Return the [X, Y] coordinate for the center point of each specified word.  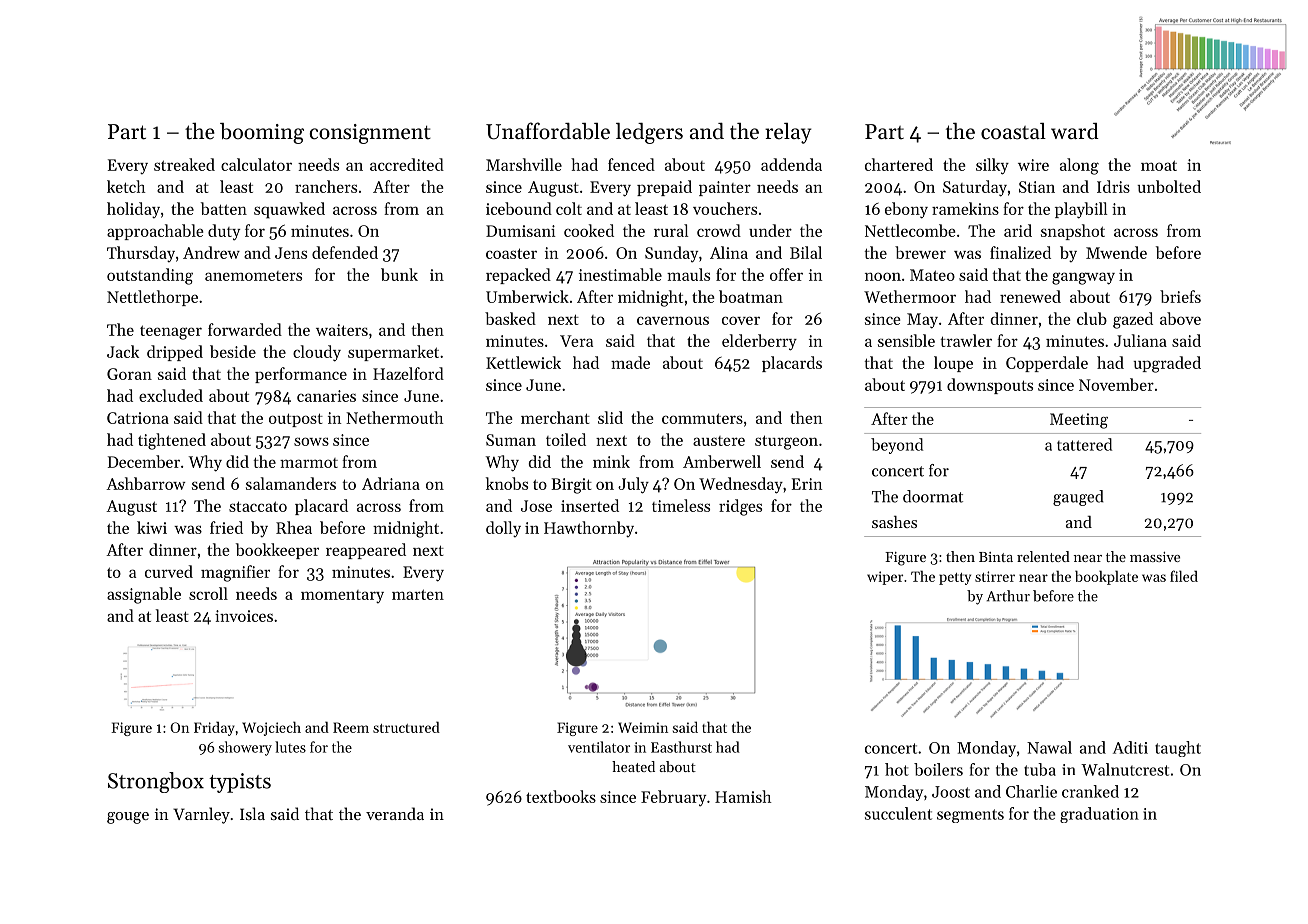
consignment [370, 134]
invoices [244, 616]
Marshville [524, 164]
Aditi [1130, 747]
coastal [1013, 131]
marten [418, 594]
